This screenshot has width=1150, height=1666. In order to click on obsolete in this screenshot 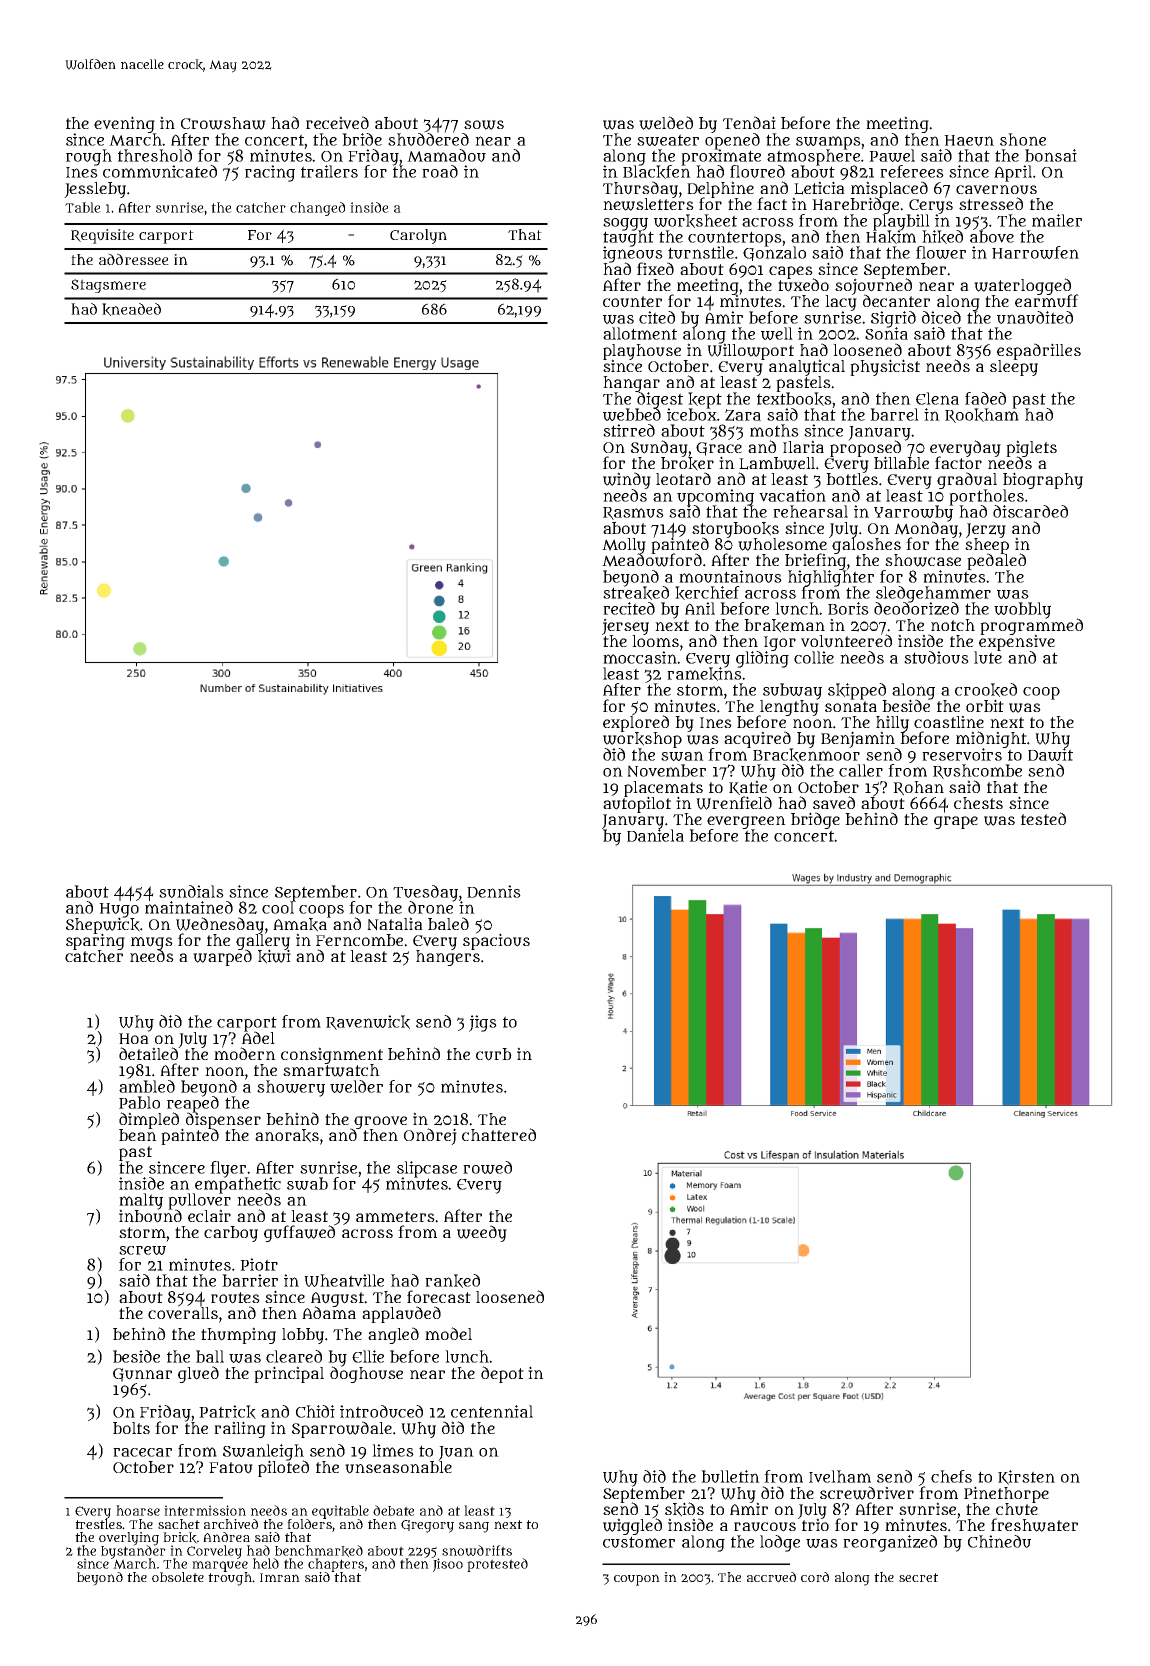, I will do `click(178, 1577)`.
